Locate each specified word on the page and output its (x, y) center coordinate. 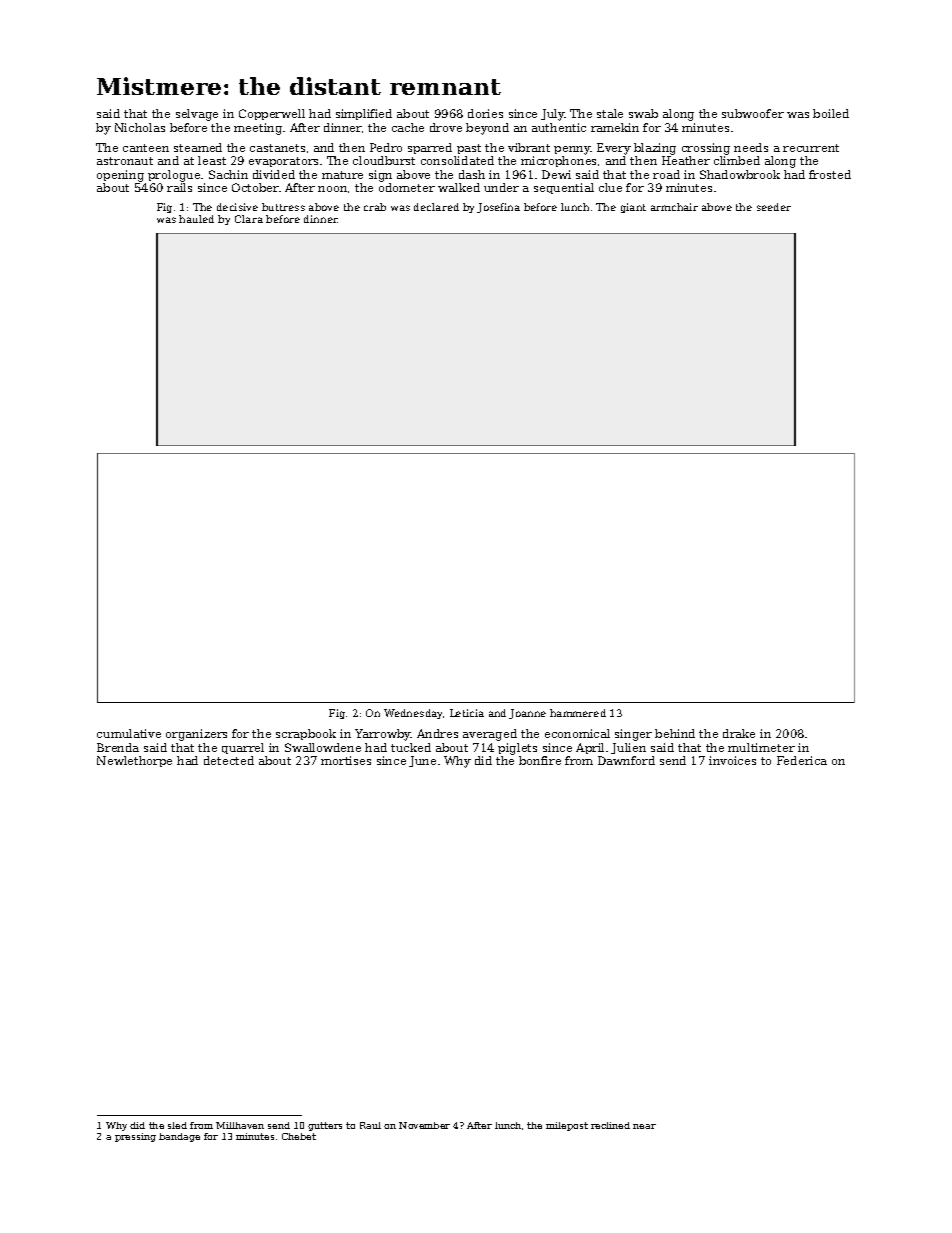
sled (177, 1125)
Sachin (228, 174)
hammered (578, 713)
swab (643, 113)
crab (375, 207)
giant (633, 208)
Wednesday (413, 714)
